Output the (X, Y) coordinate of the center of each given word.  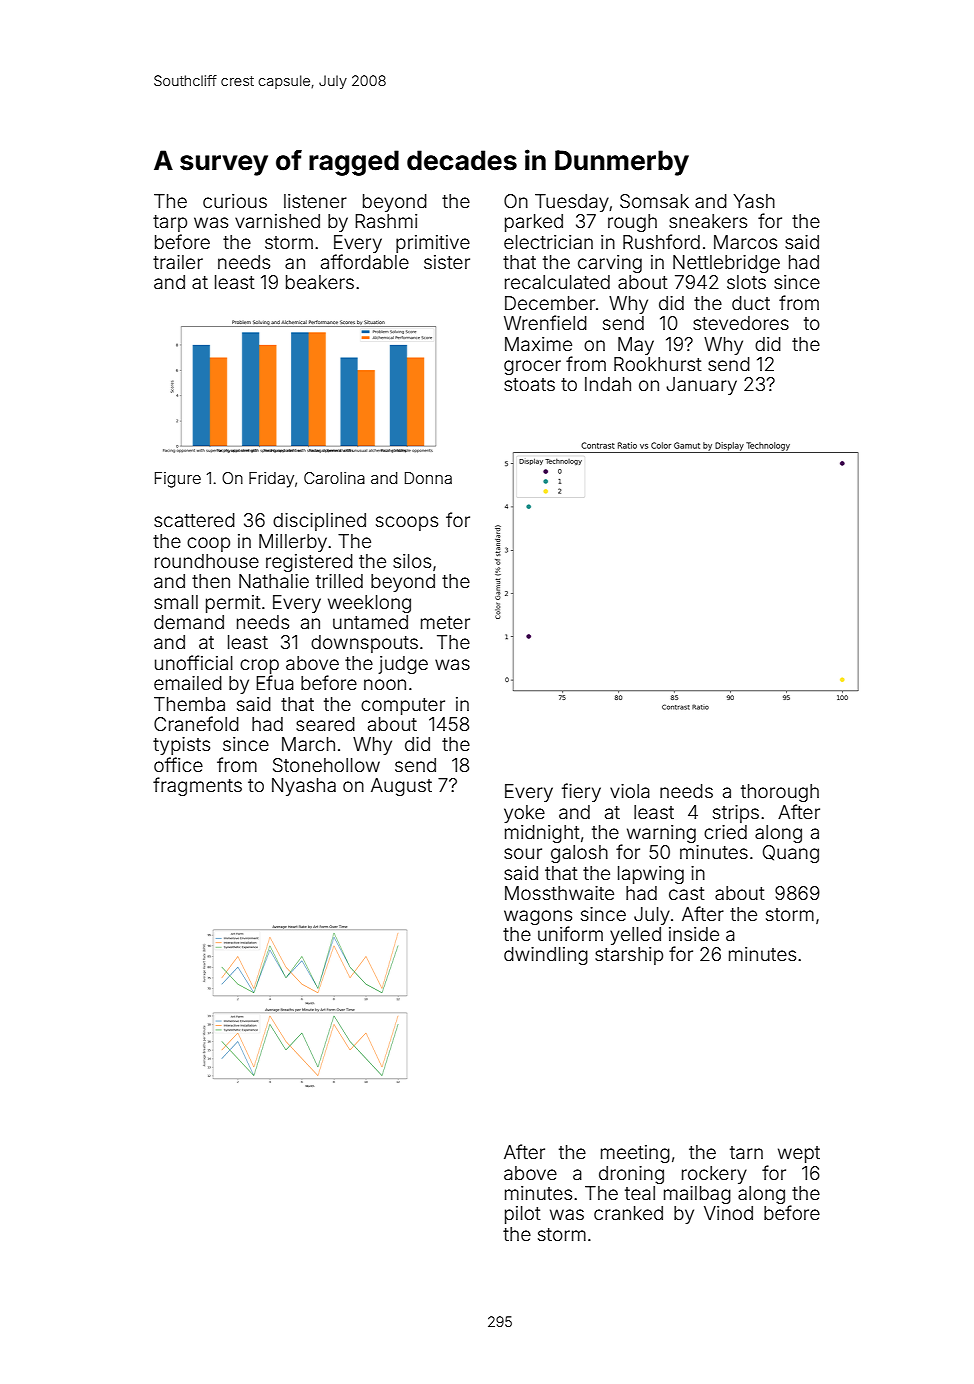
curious (235, 201)
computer (403, 706)
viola (630, 791)
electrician (548, 242)
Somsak (654, 201)
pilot (523, 1215)
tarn (746, 1152)
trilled (339, 581)
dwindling (546, 956)
